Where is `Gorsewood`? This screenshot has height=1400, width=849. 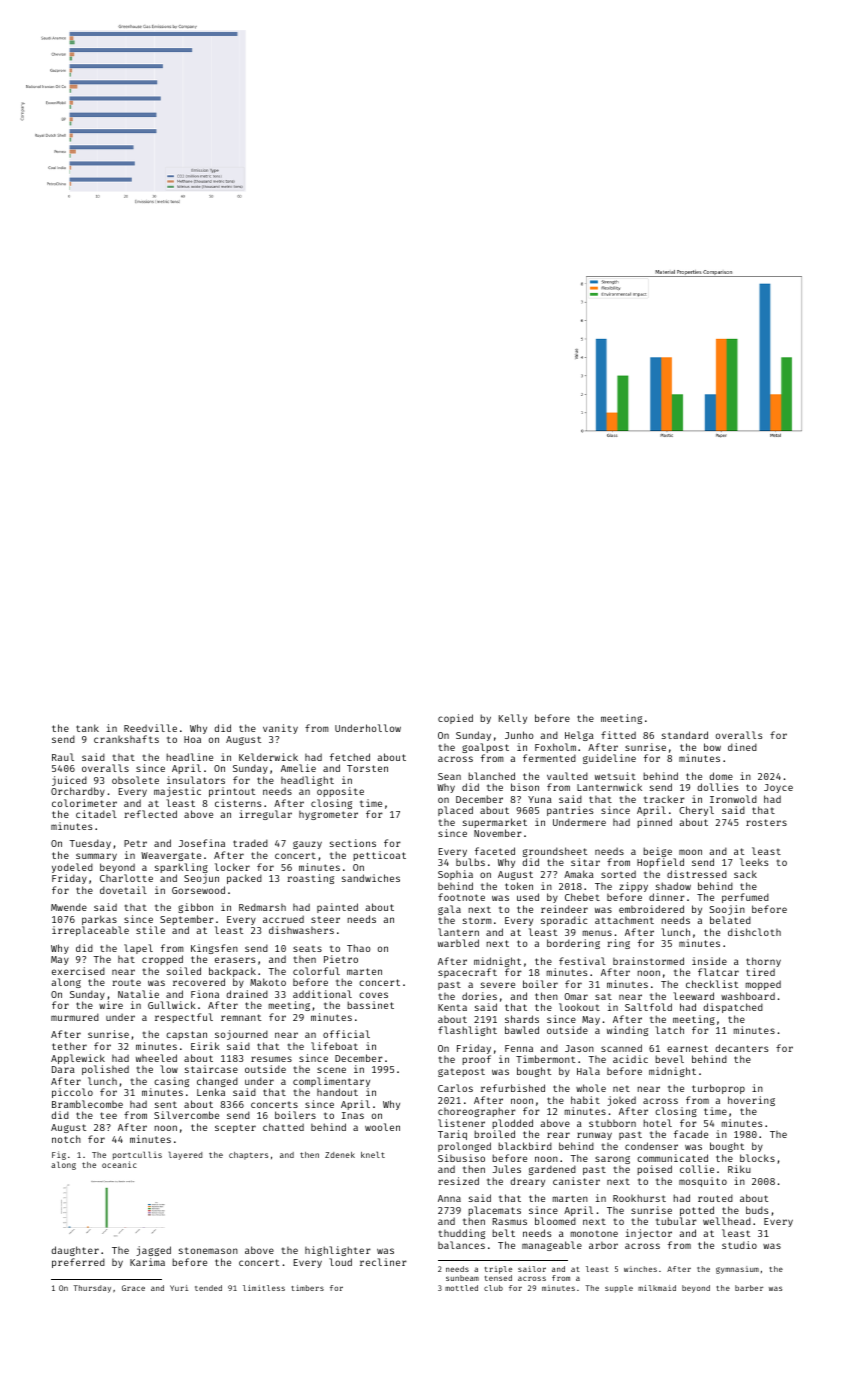 Gorsewood is located at coordinates (198, 890).
